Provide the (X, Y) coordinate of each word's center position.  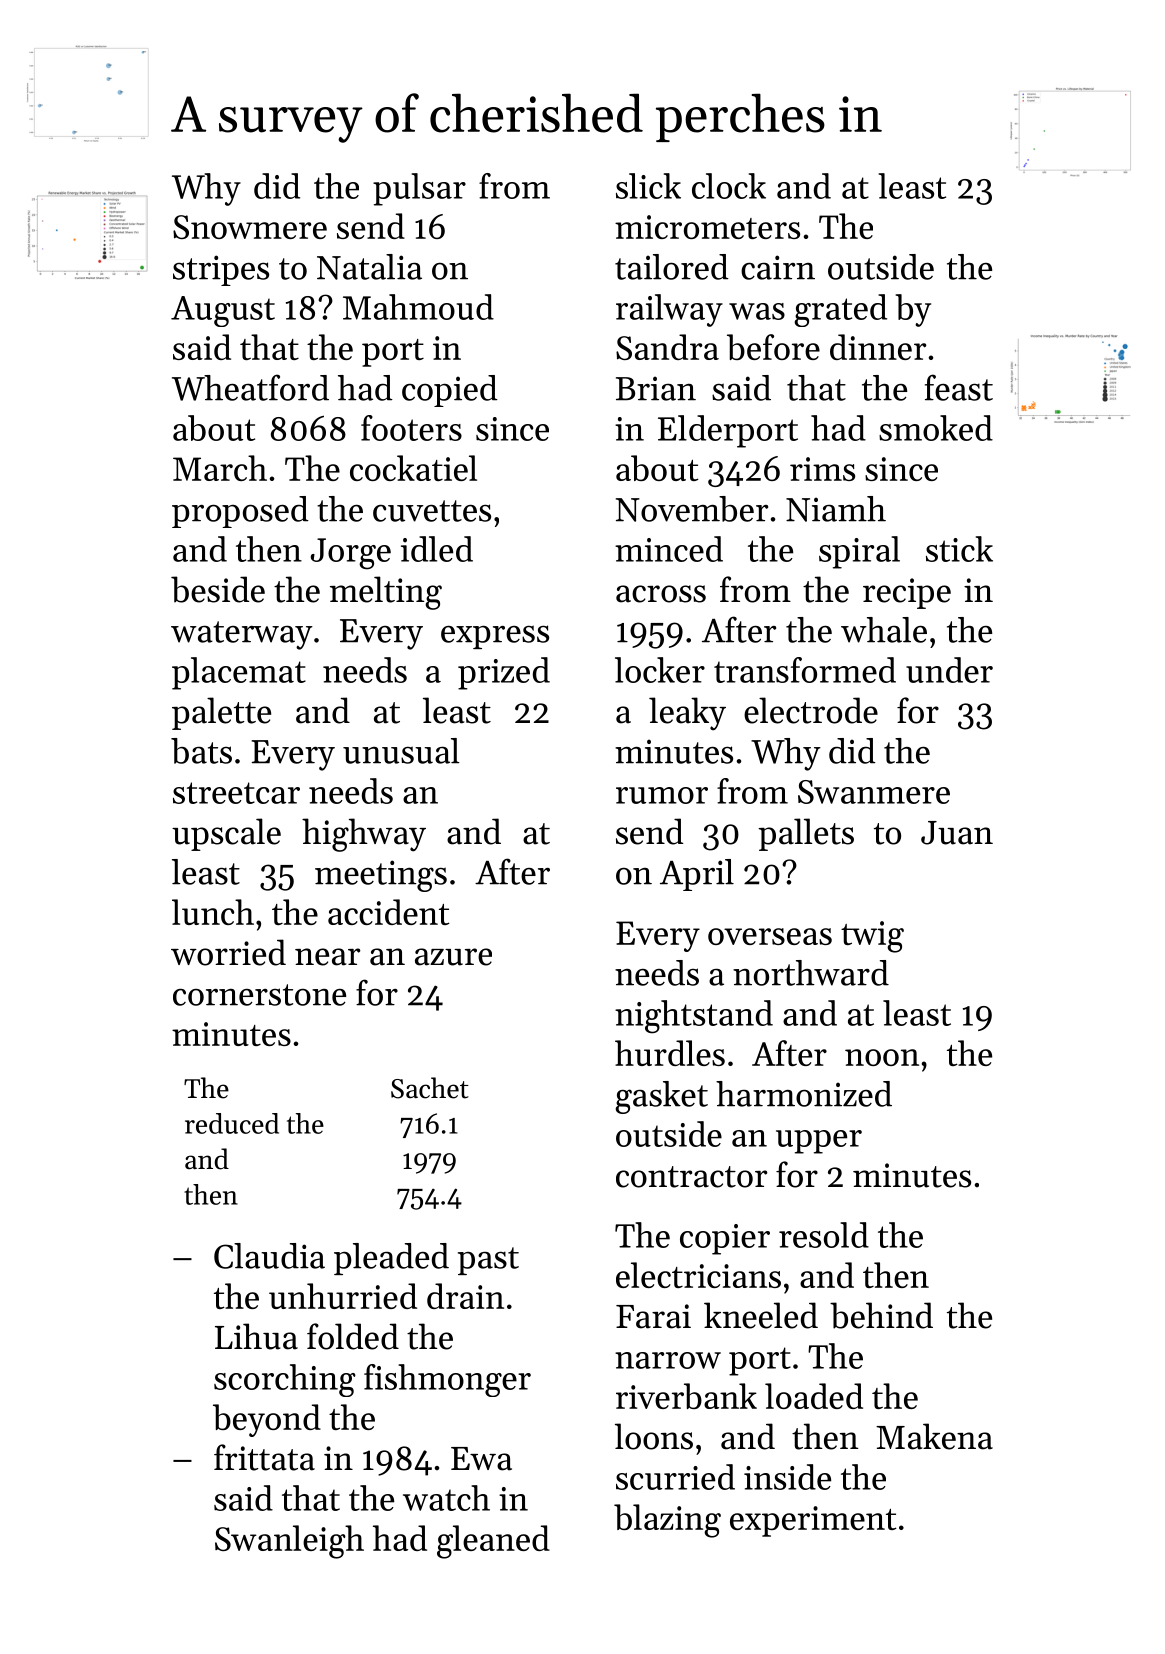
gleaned (493, 1542)
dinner (878, 347)
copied (450, 391)
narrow (668, 1360)
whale (884, 630)
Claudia (269, 1256)
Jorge (351, 554)
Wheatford (250, 387)
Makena (934, 1436)
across (661, 594)
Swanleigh (289, 1542)
